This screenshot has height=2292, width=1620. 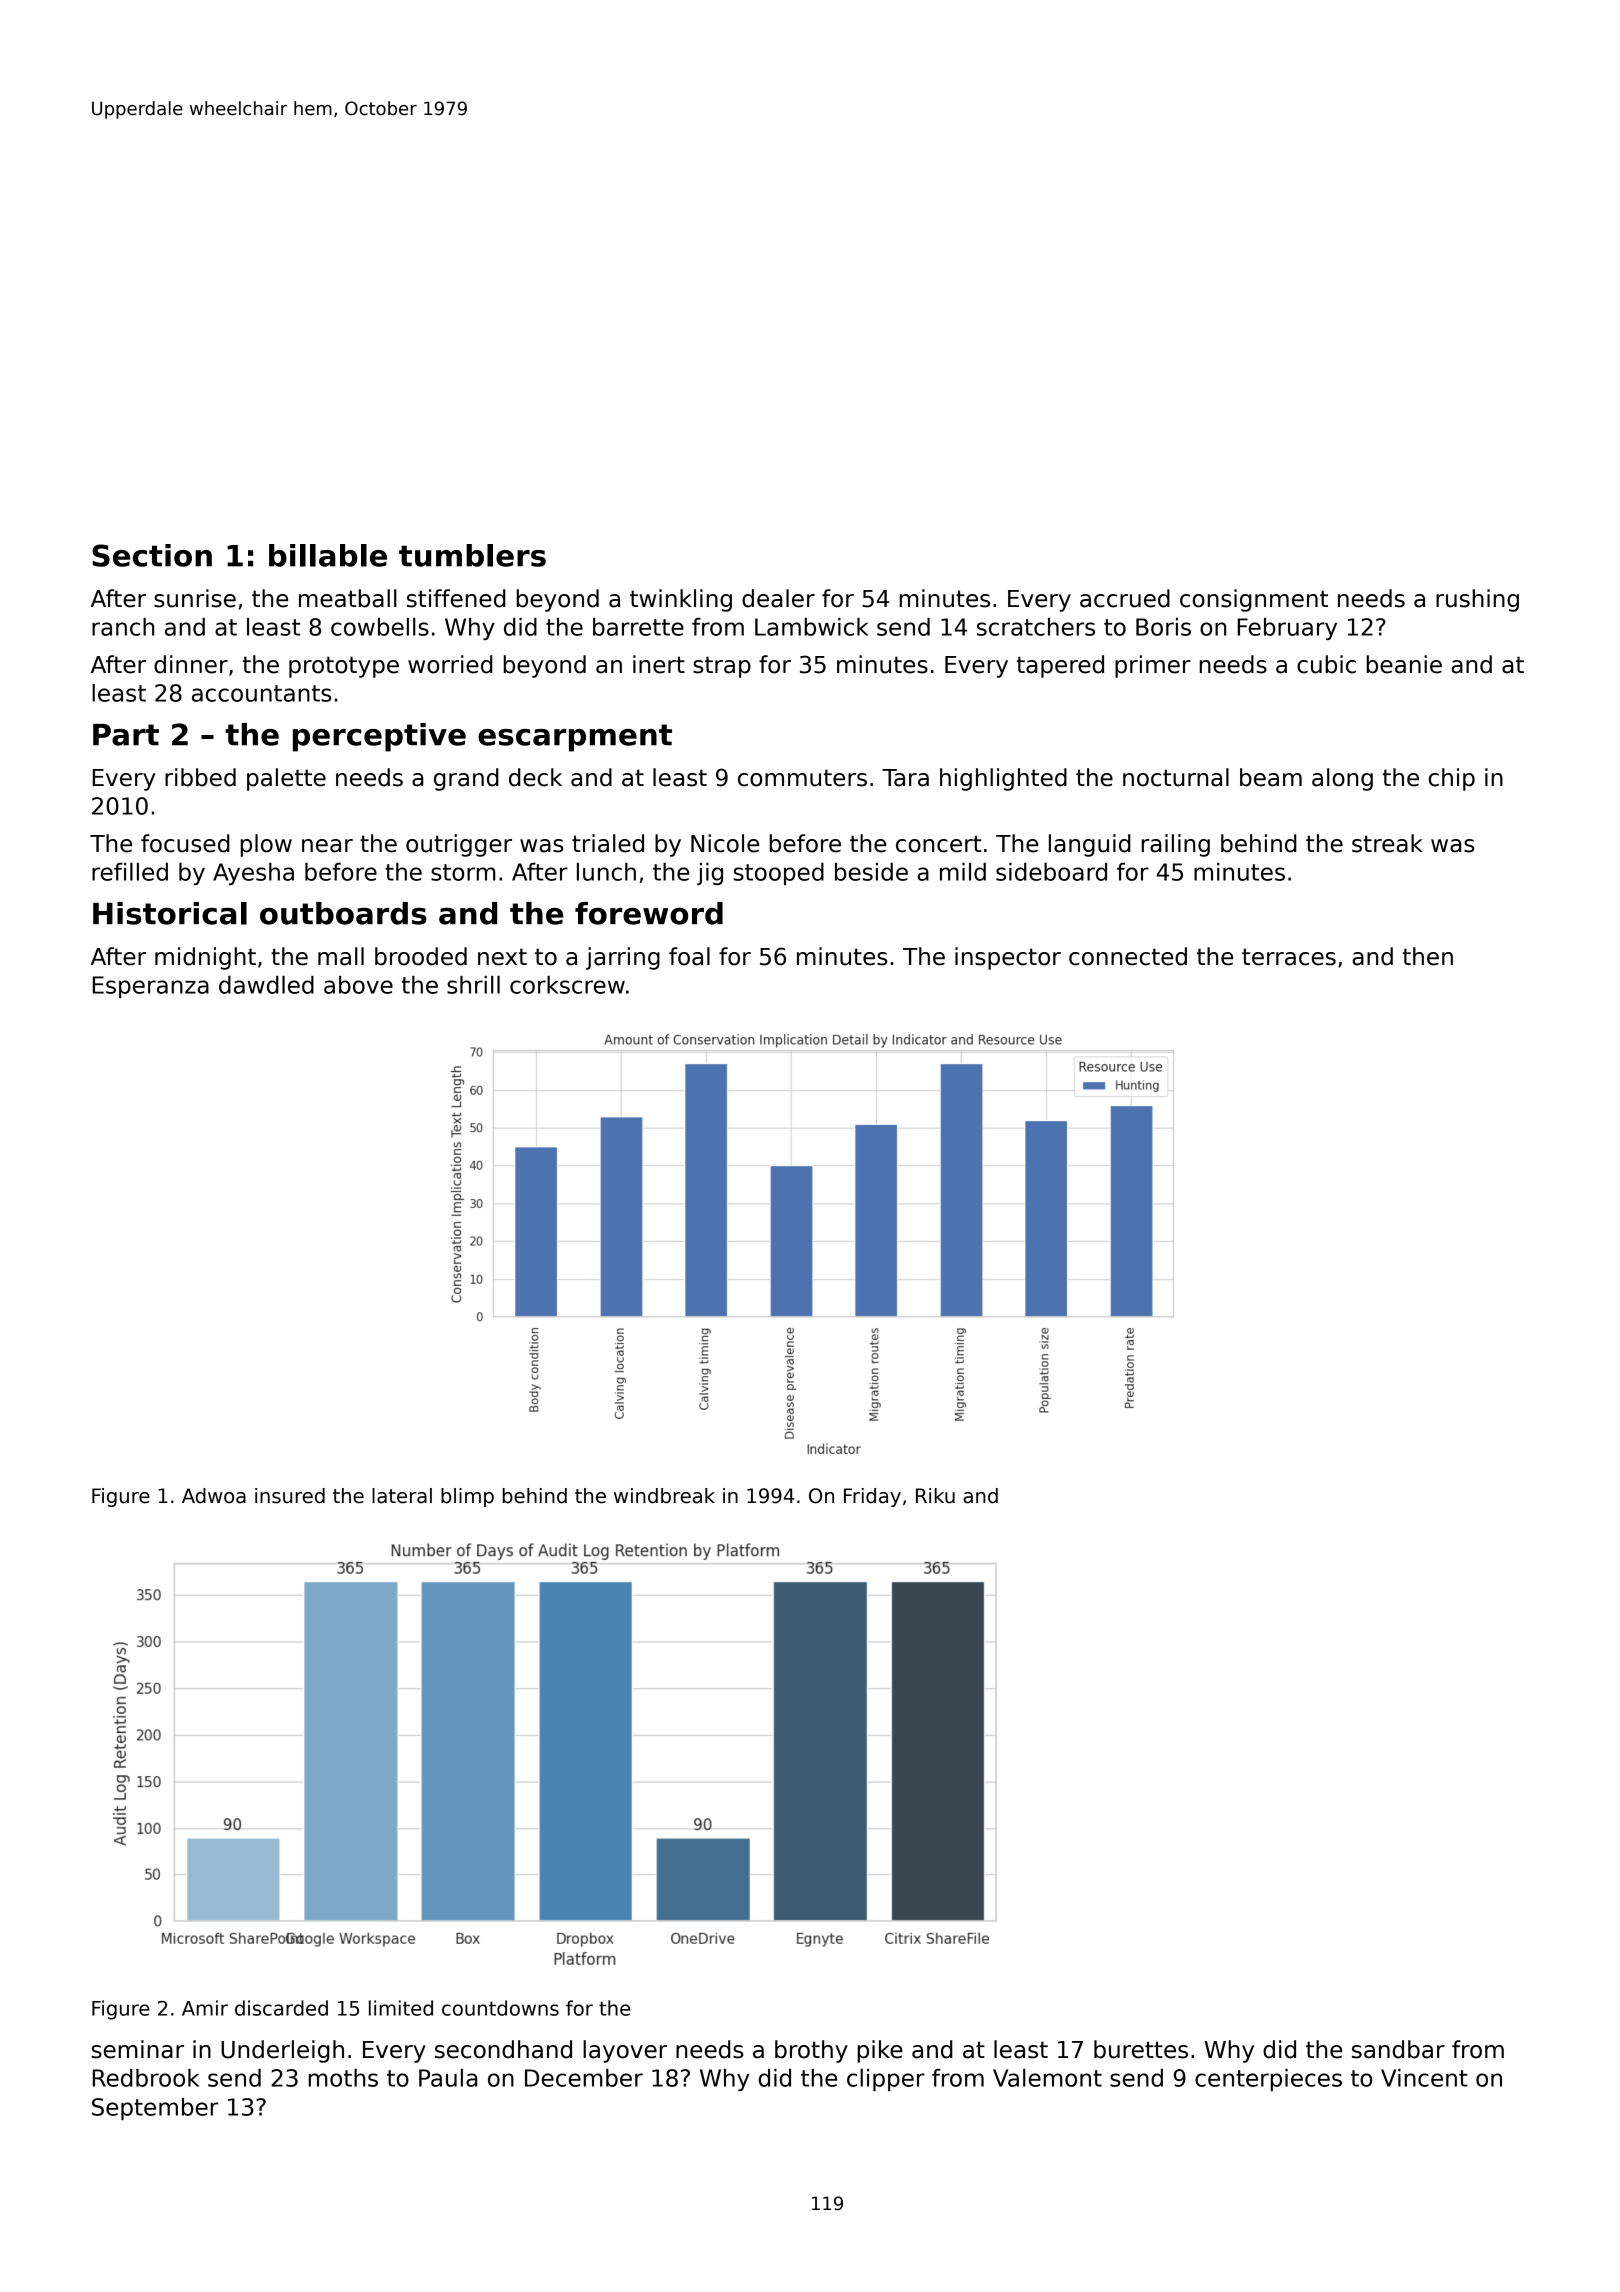 What do you see at coordinates (1452, 779) in the screenshot?
I see `chip` at bounding box center [1452, 779].
